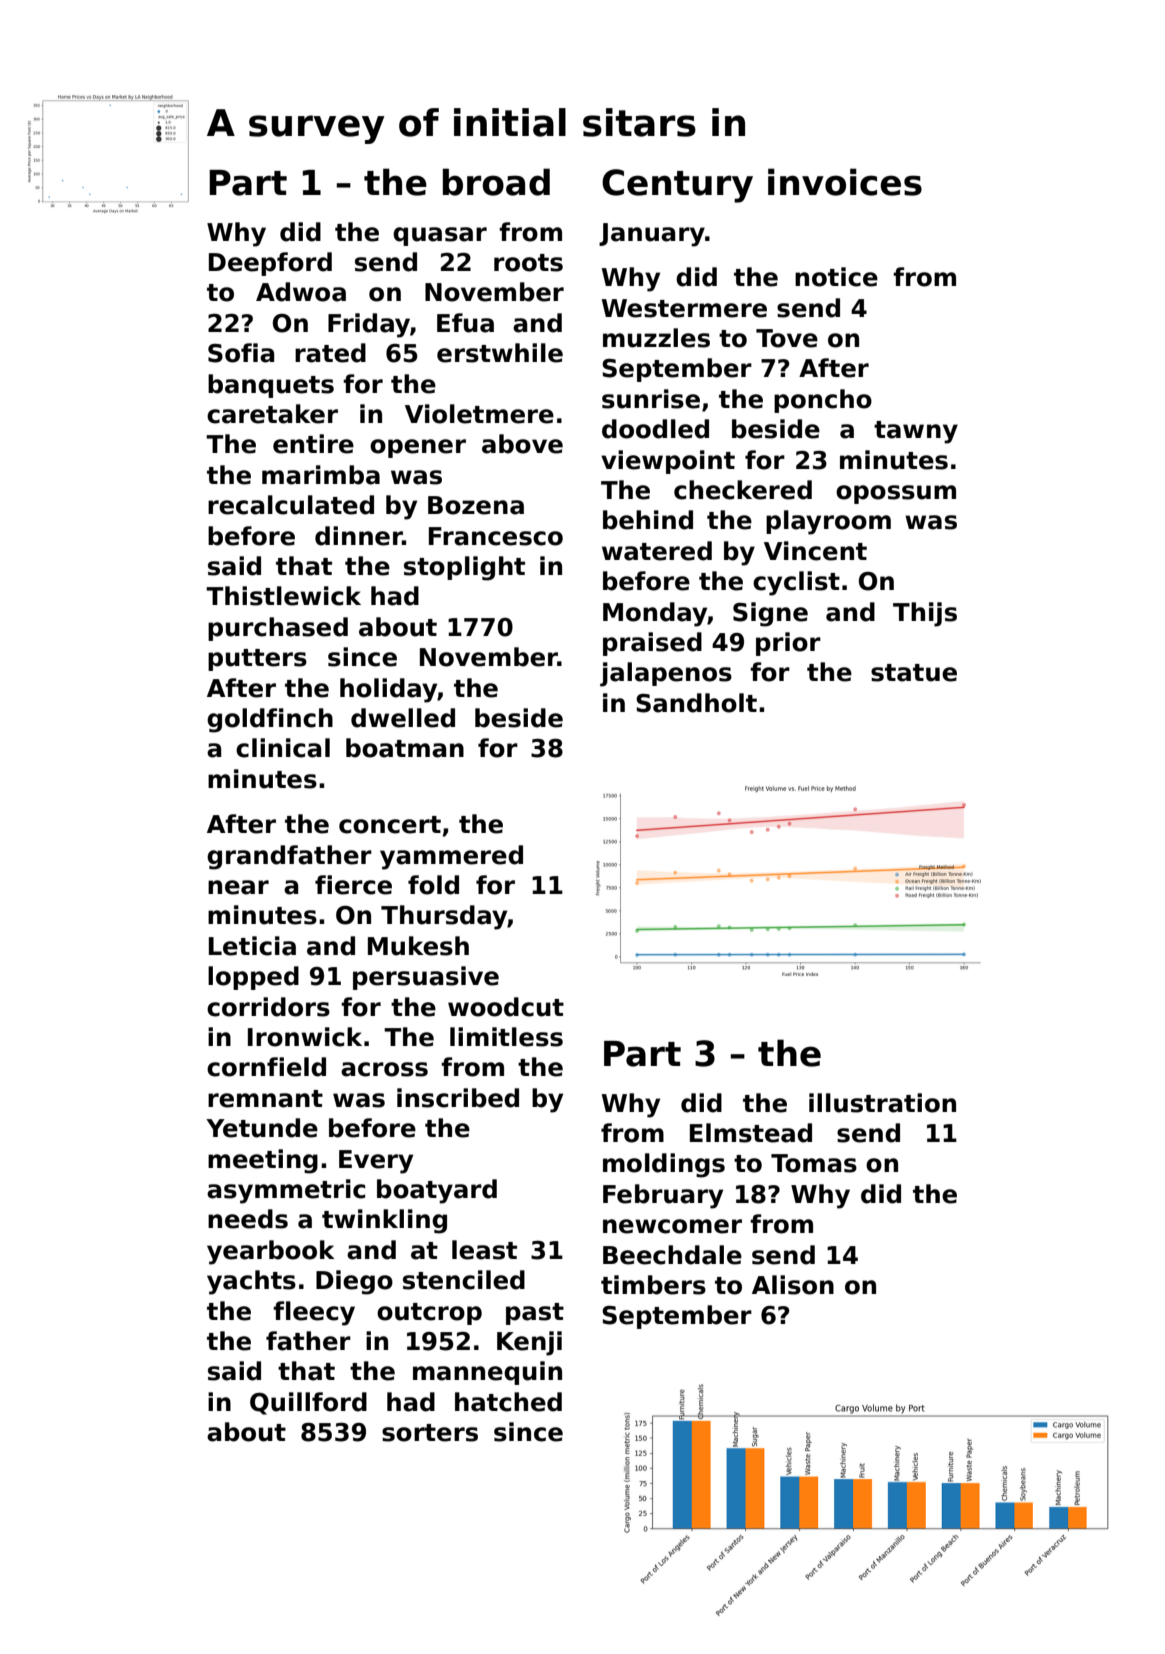 The width and height of the screenshot is (1165, 1654). Describe the element at coordinates (330, 353) in the screenshot. I see `rated` at that location.
